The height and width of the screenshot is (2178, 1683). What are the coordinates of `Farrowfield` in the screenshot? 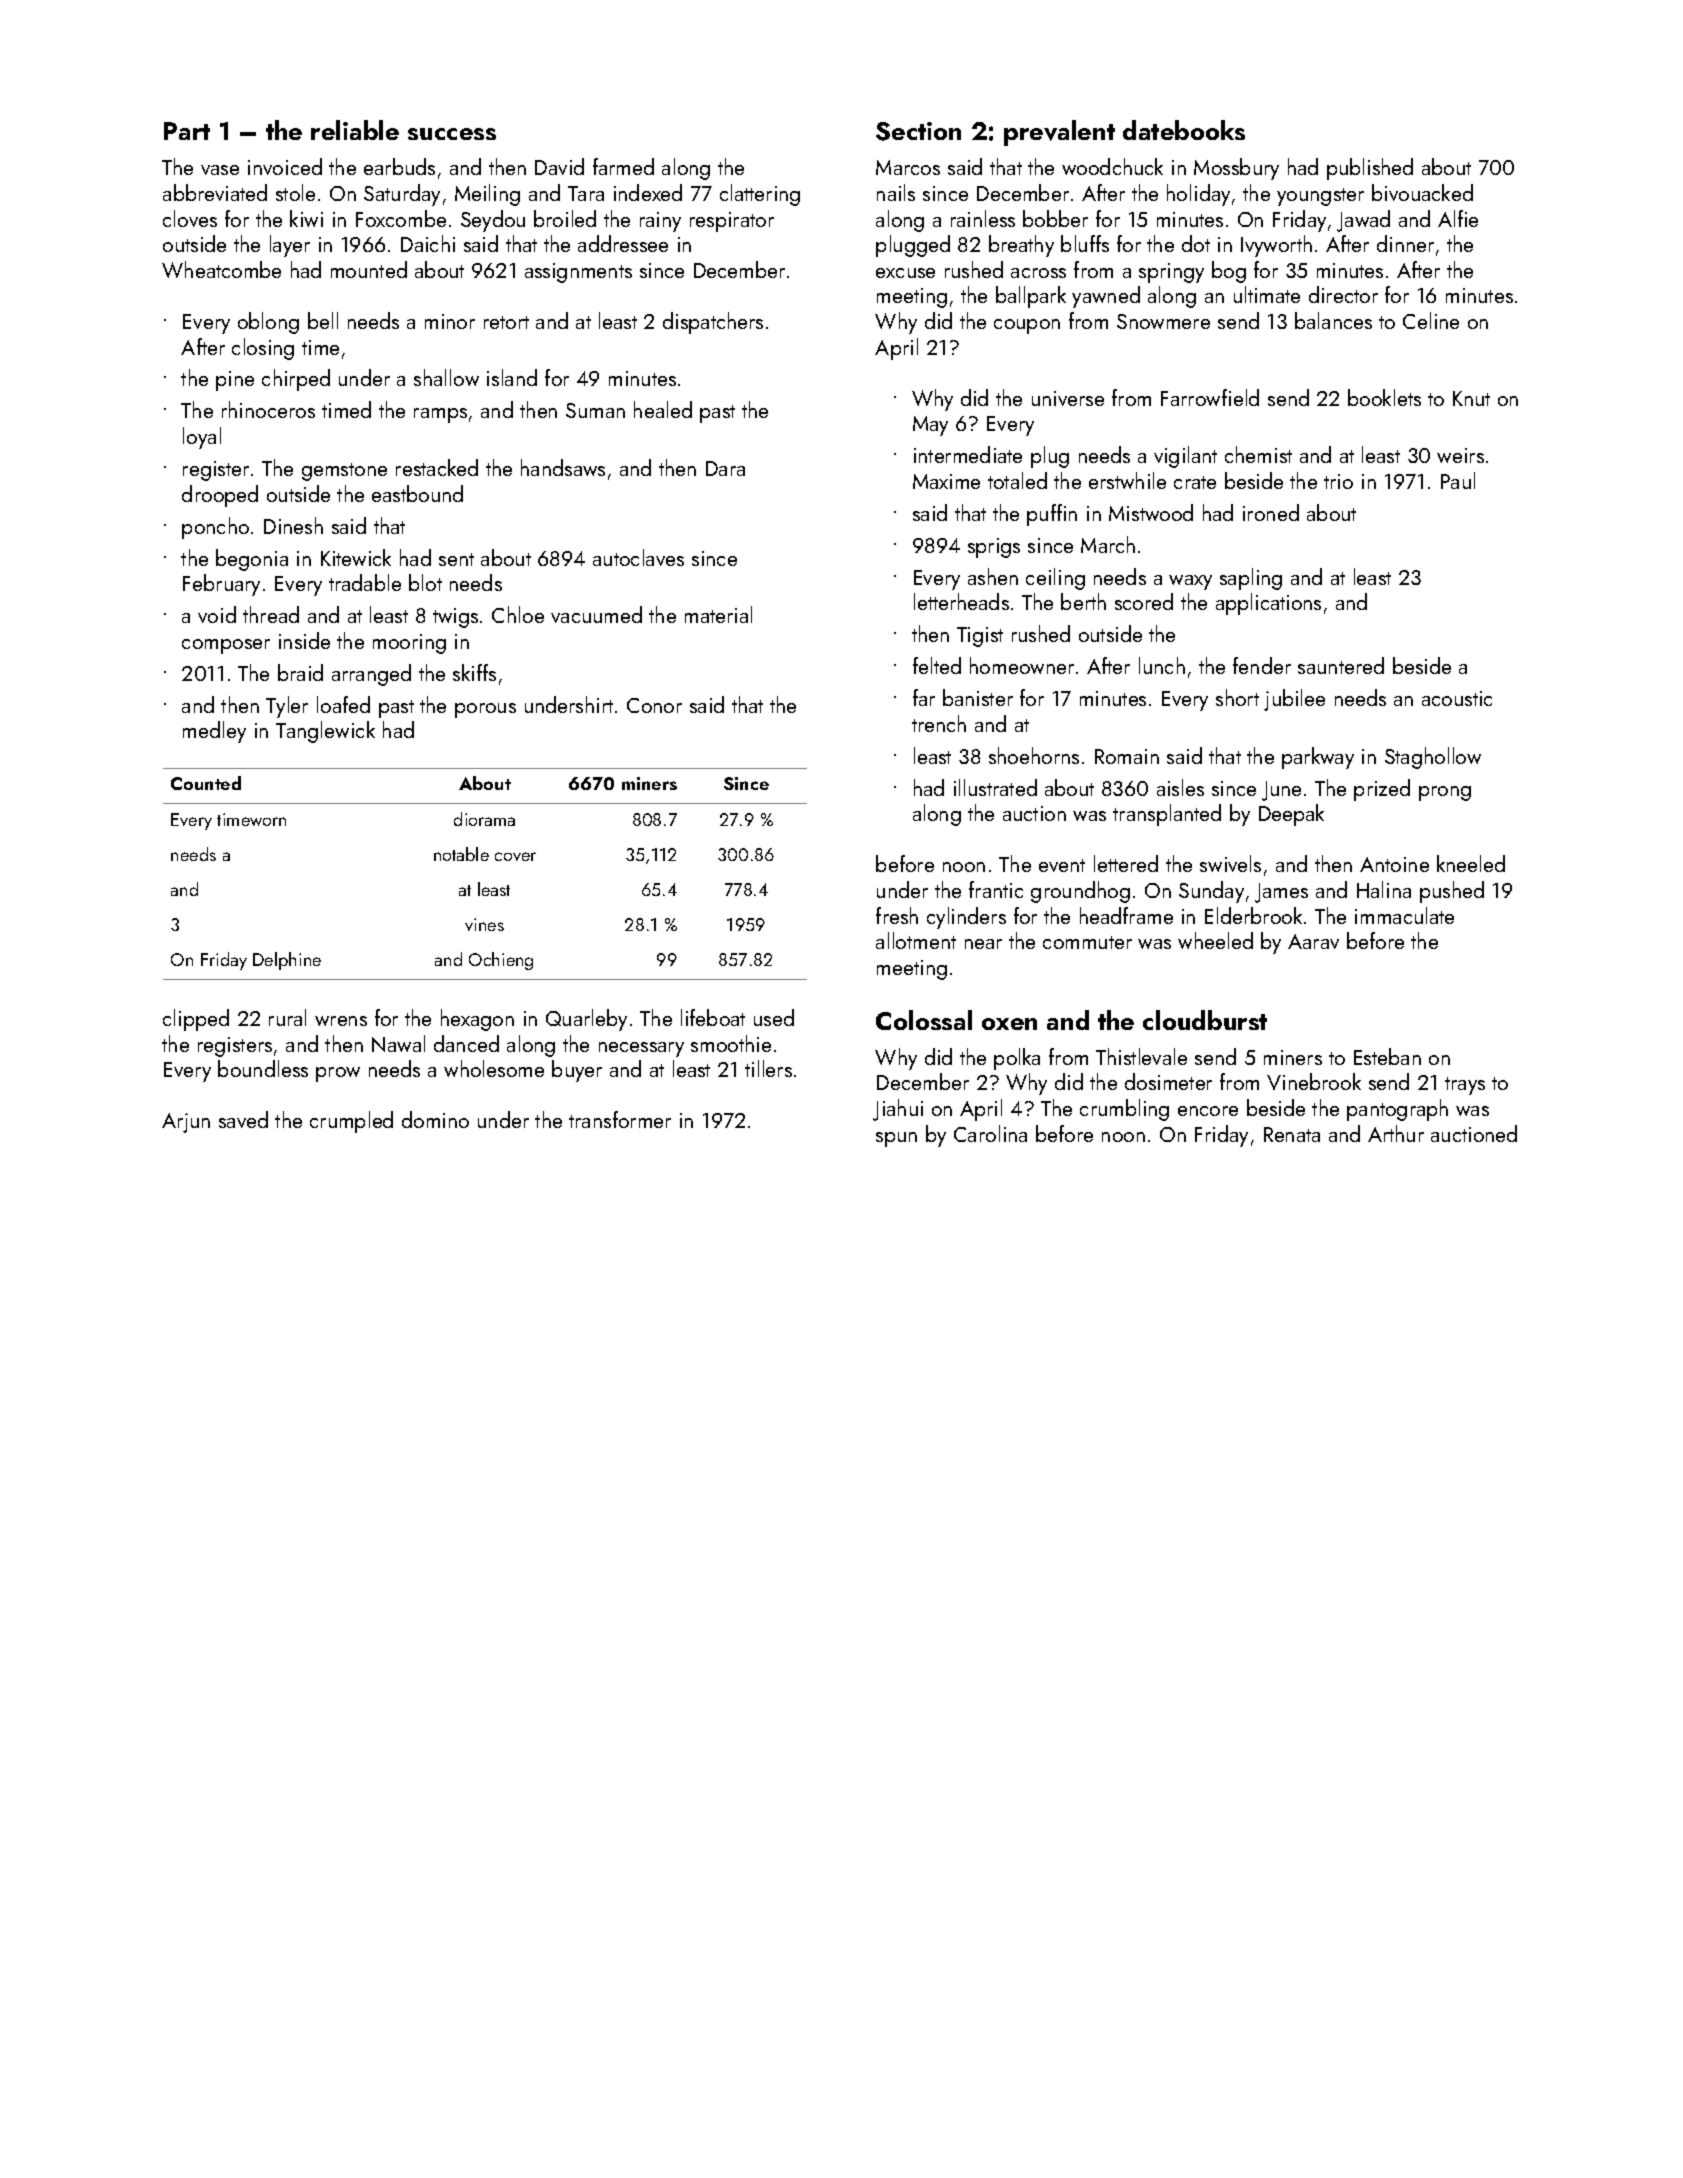 It's located at (1210, 397).
